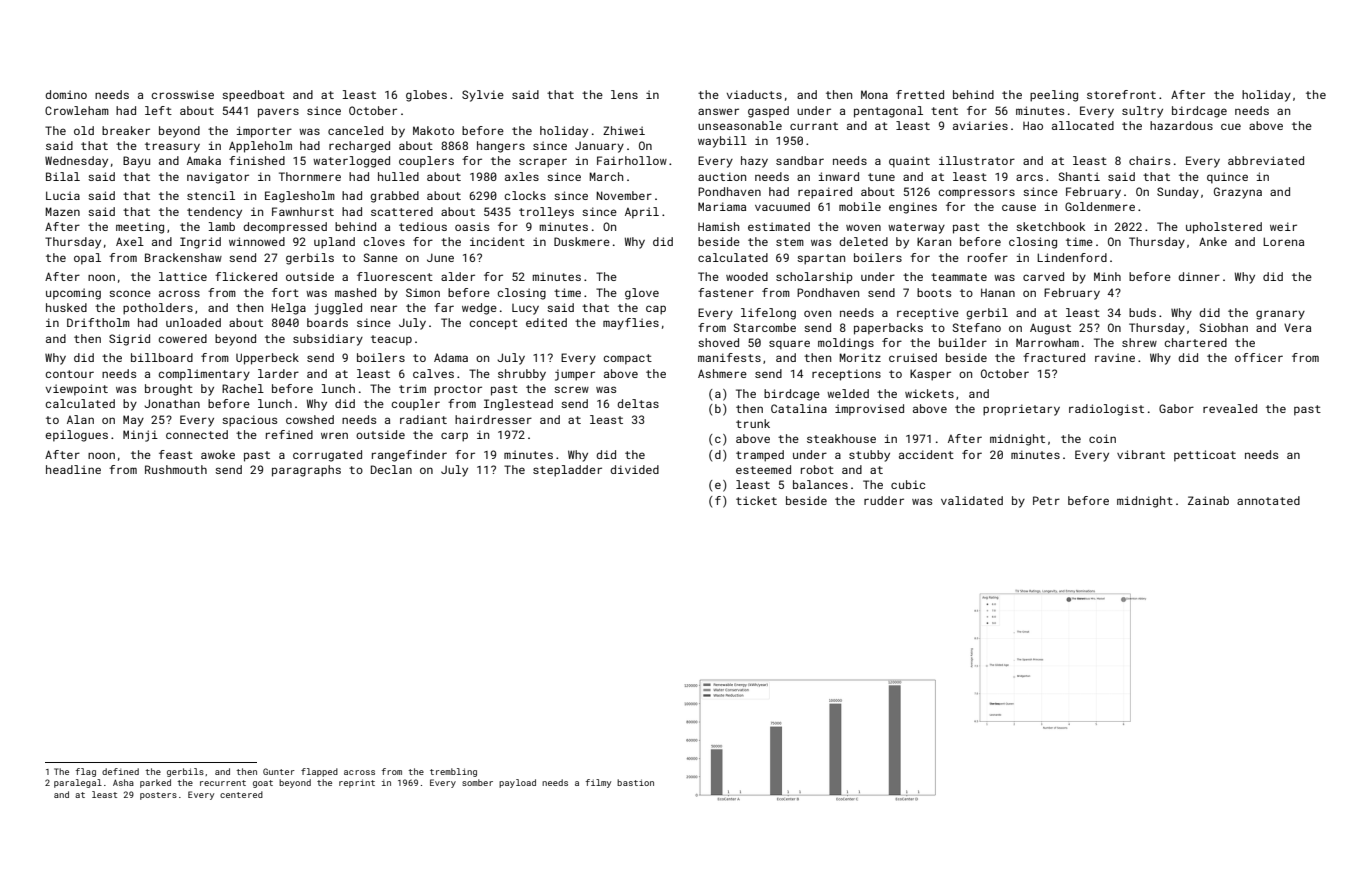  Describe the element at coordinates (497, 241) in the screenshot. I see `incident` at that location.
